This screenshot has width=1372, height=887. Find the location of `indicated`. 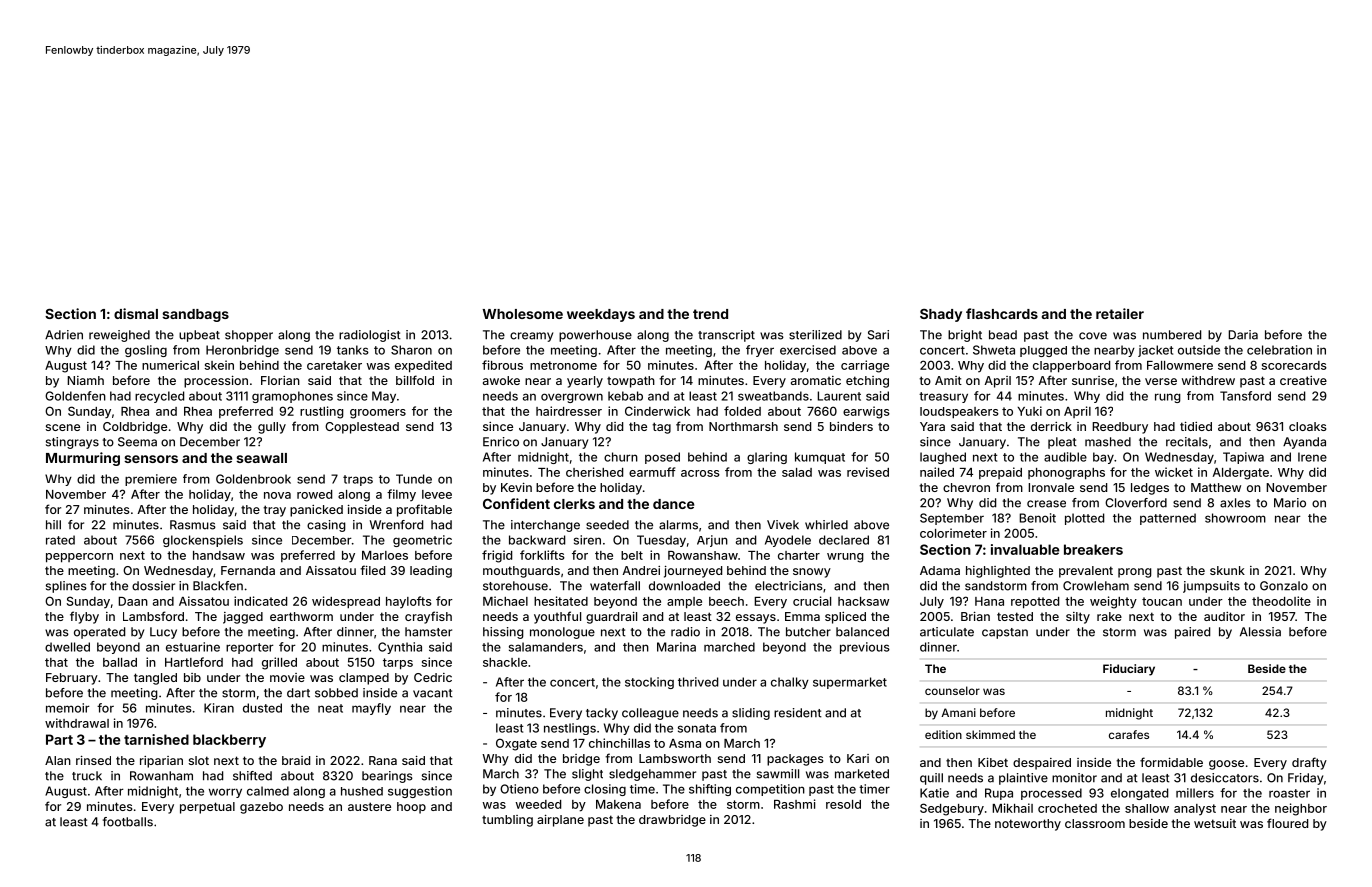

indicated is located at coordinates (260, 601).
